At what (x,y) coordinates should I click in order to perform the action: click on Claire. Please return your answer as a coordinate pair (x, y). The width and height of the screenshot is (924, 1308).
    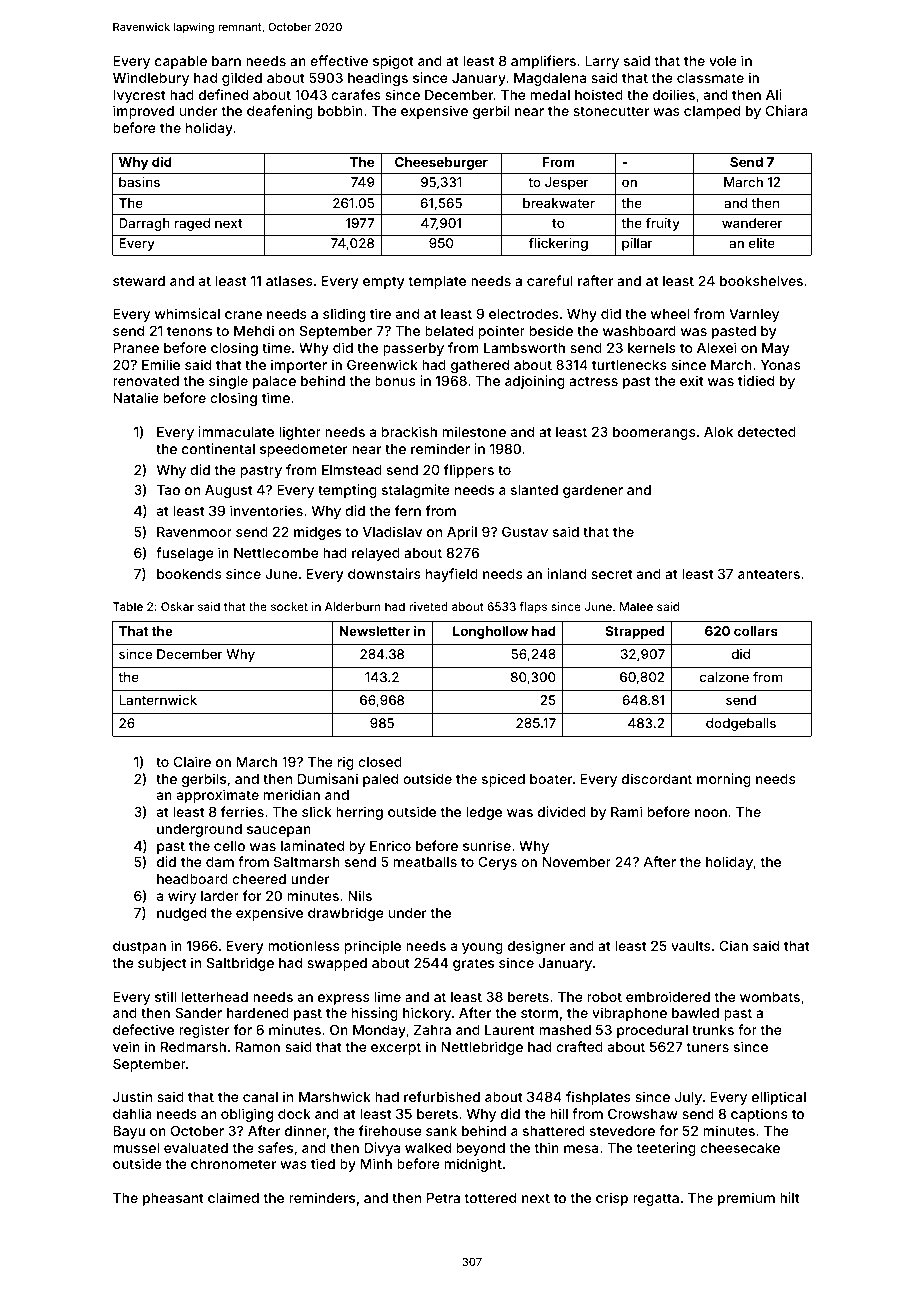
    Looking at the image, I should click on (192, 761).
